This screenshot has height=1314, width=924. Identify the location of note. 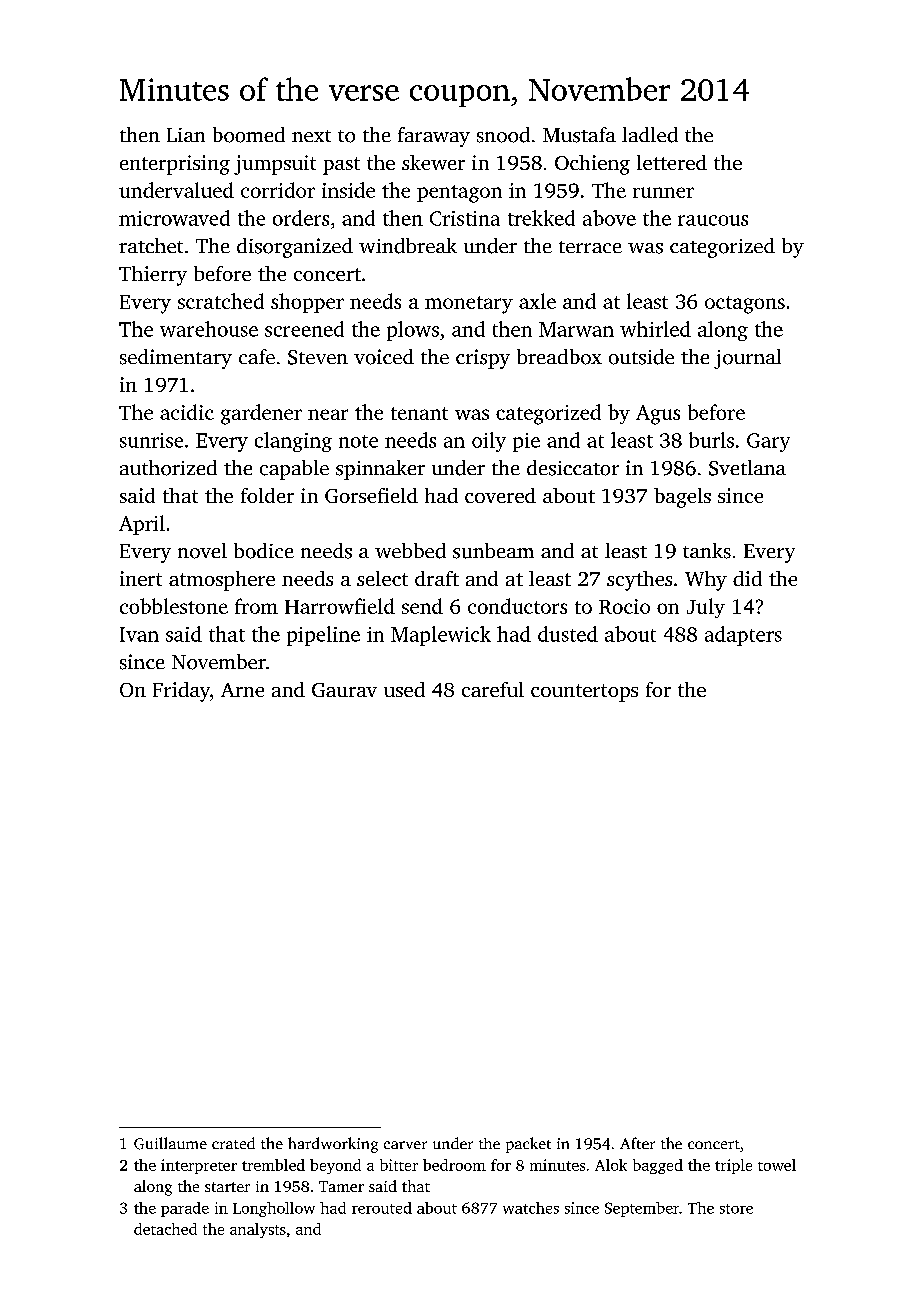
(358, 441).
